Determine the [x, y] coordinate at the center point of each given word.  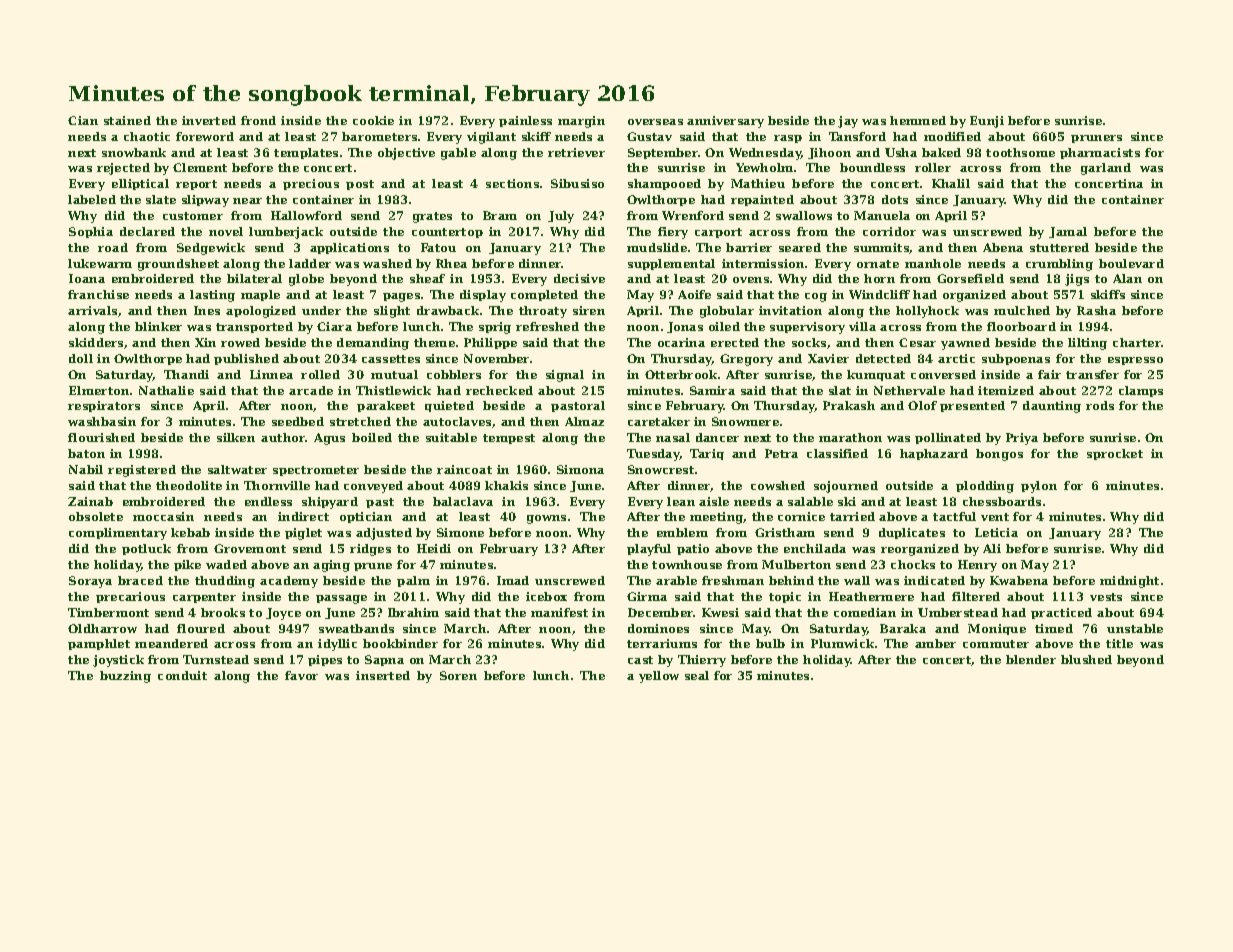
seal [697, 675]
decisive [579, 278]
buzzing [125, 677]
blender [1031, 659]
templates [306, 153]
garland [1106, 169]
